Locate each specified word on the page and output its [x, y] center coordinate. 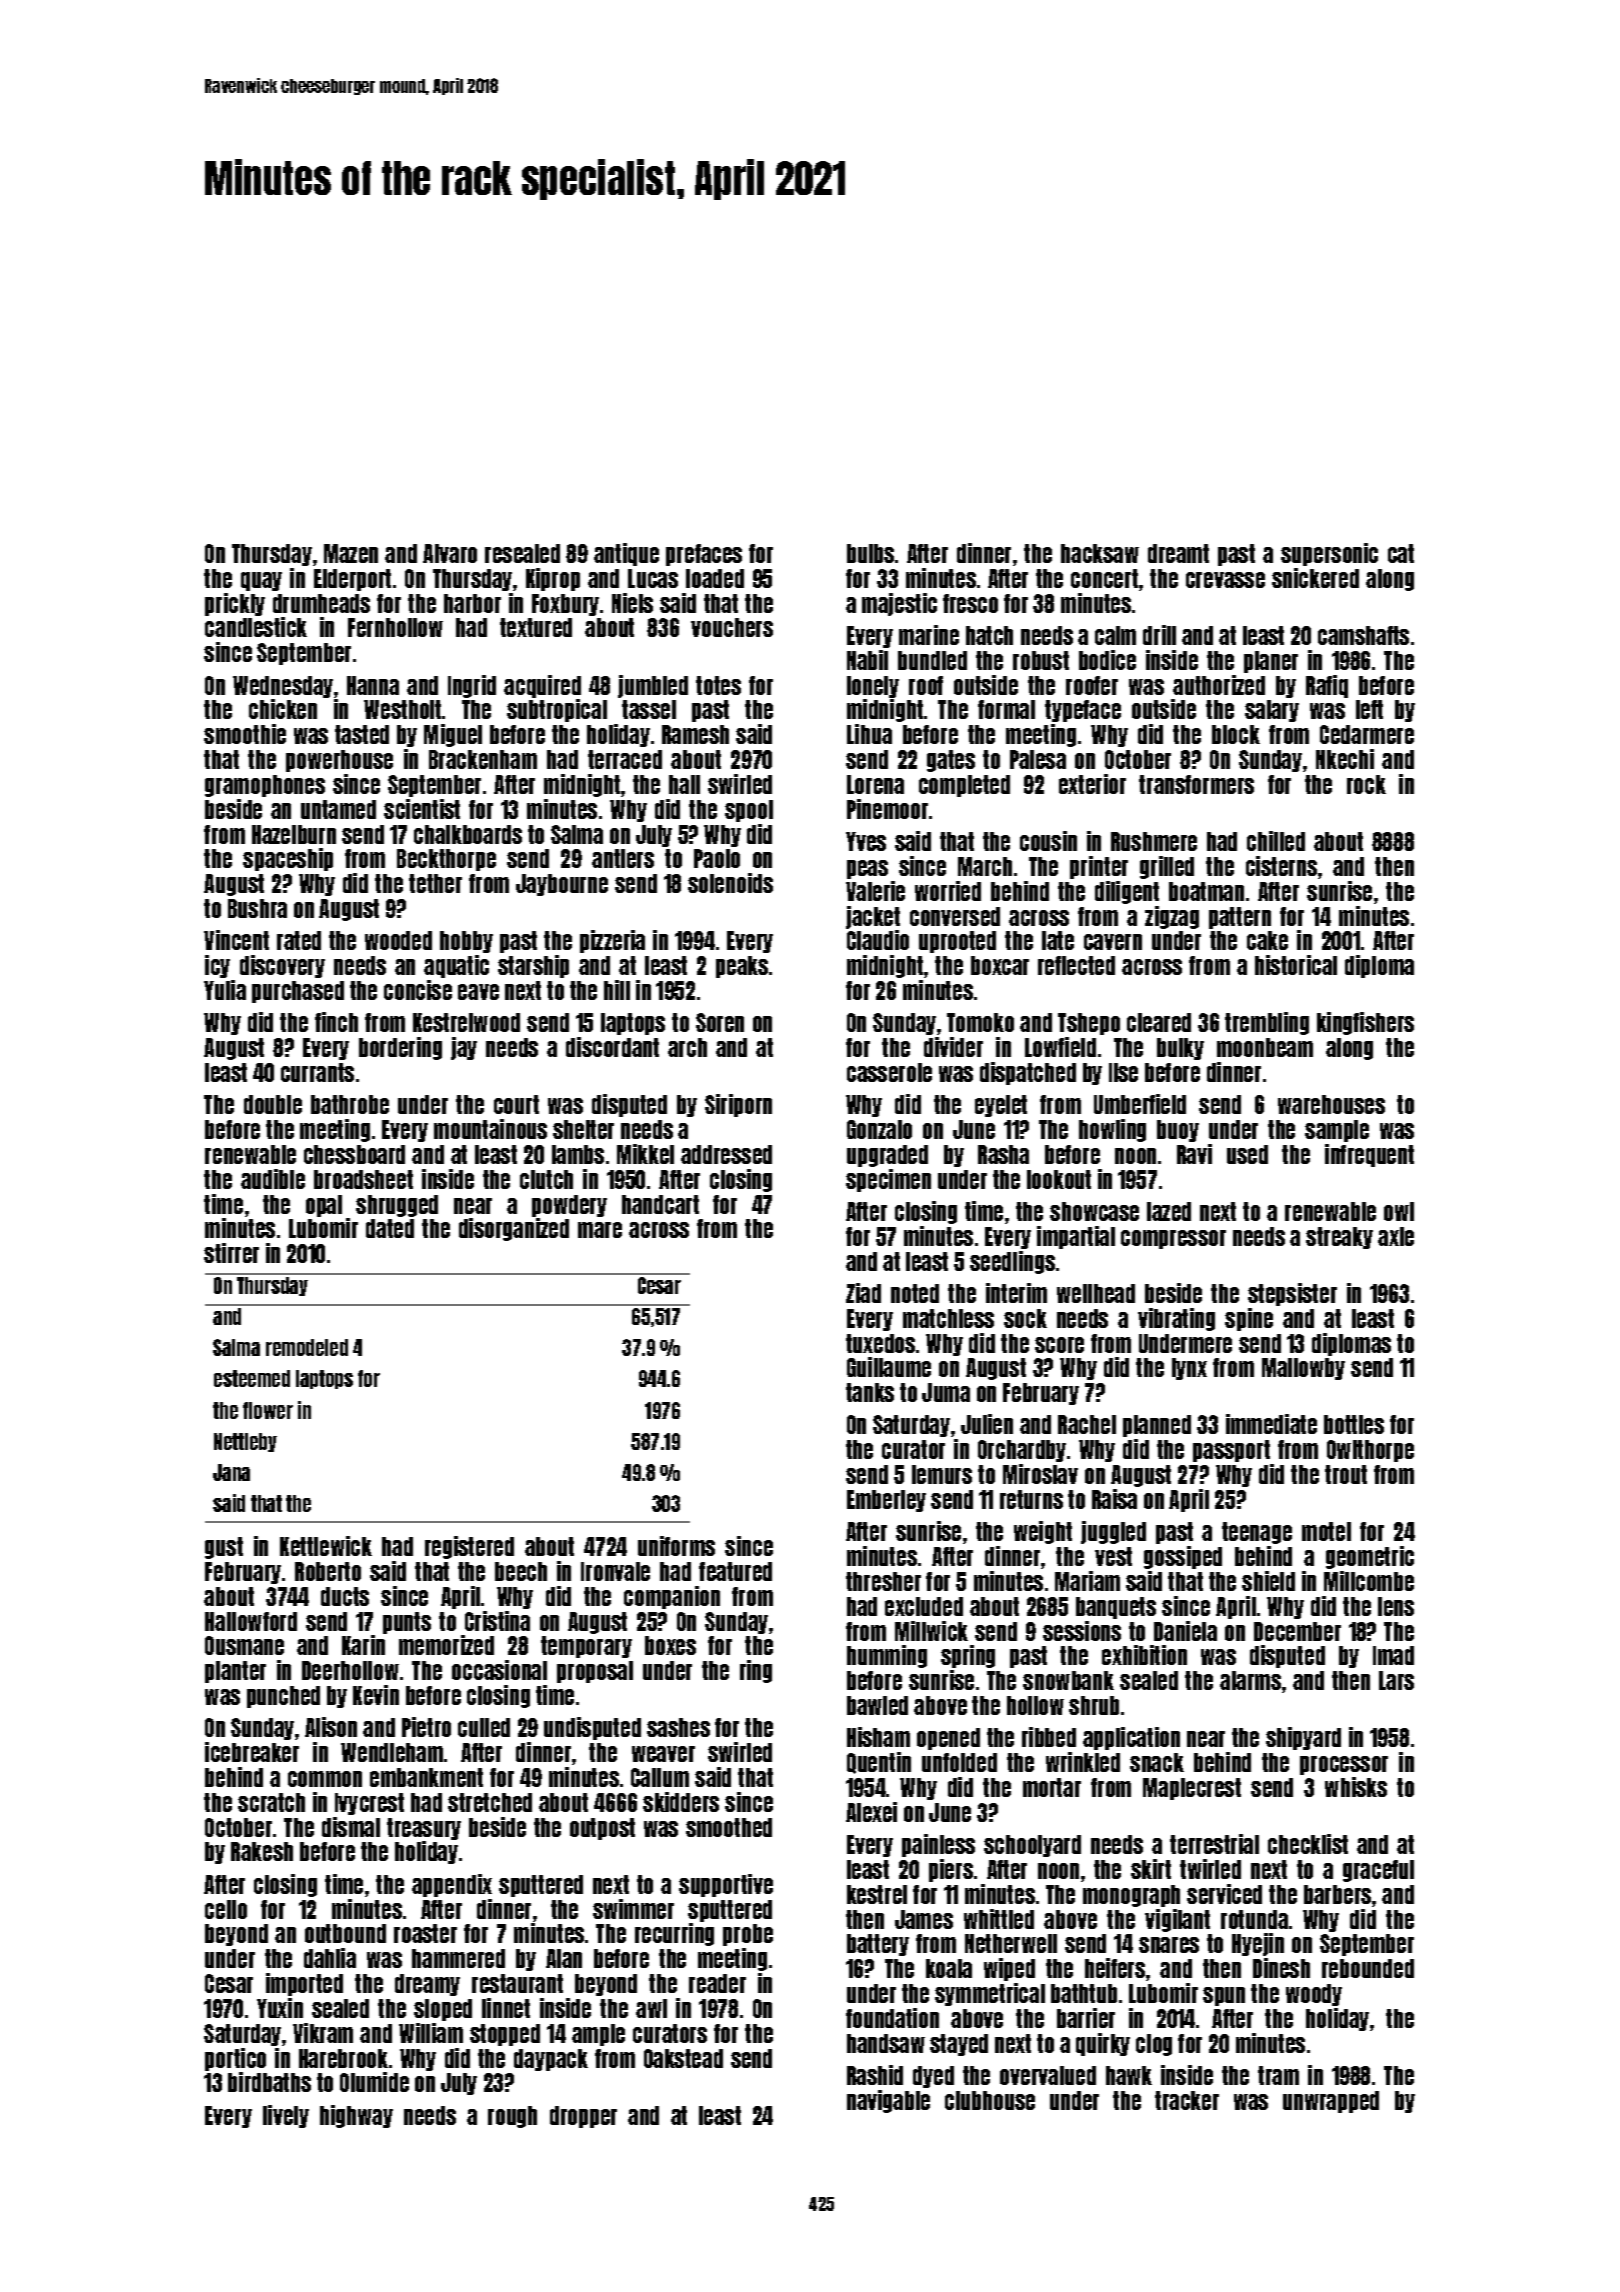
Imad [1393, 1655]
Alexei [871, 1812]
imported [304, 1984]
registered [469, 1547]
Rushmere [1154, 841]
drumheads [321, 603]
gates [951, 761]
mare [600, 1230]
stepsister [1292, 1294]
